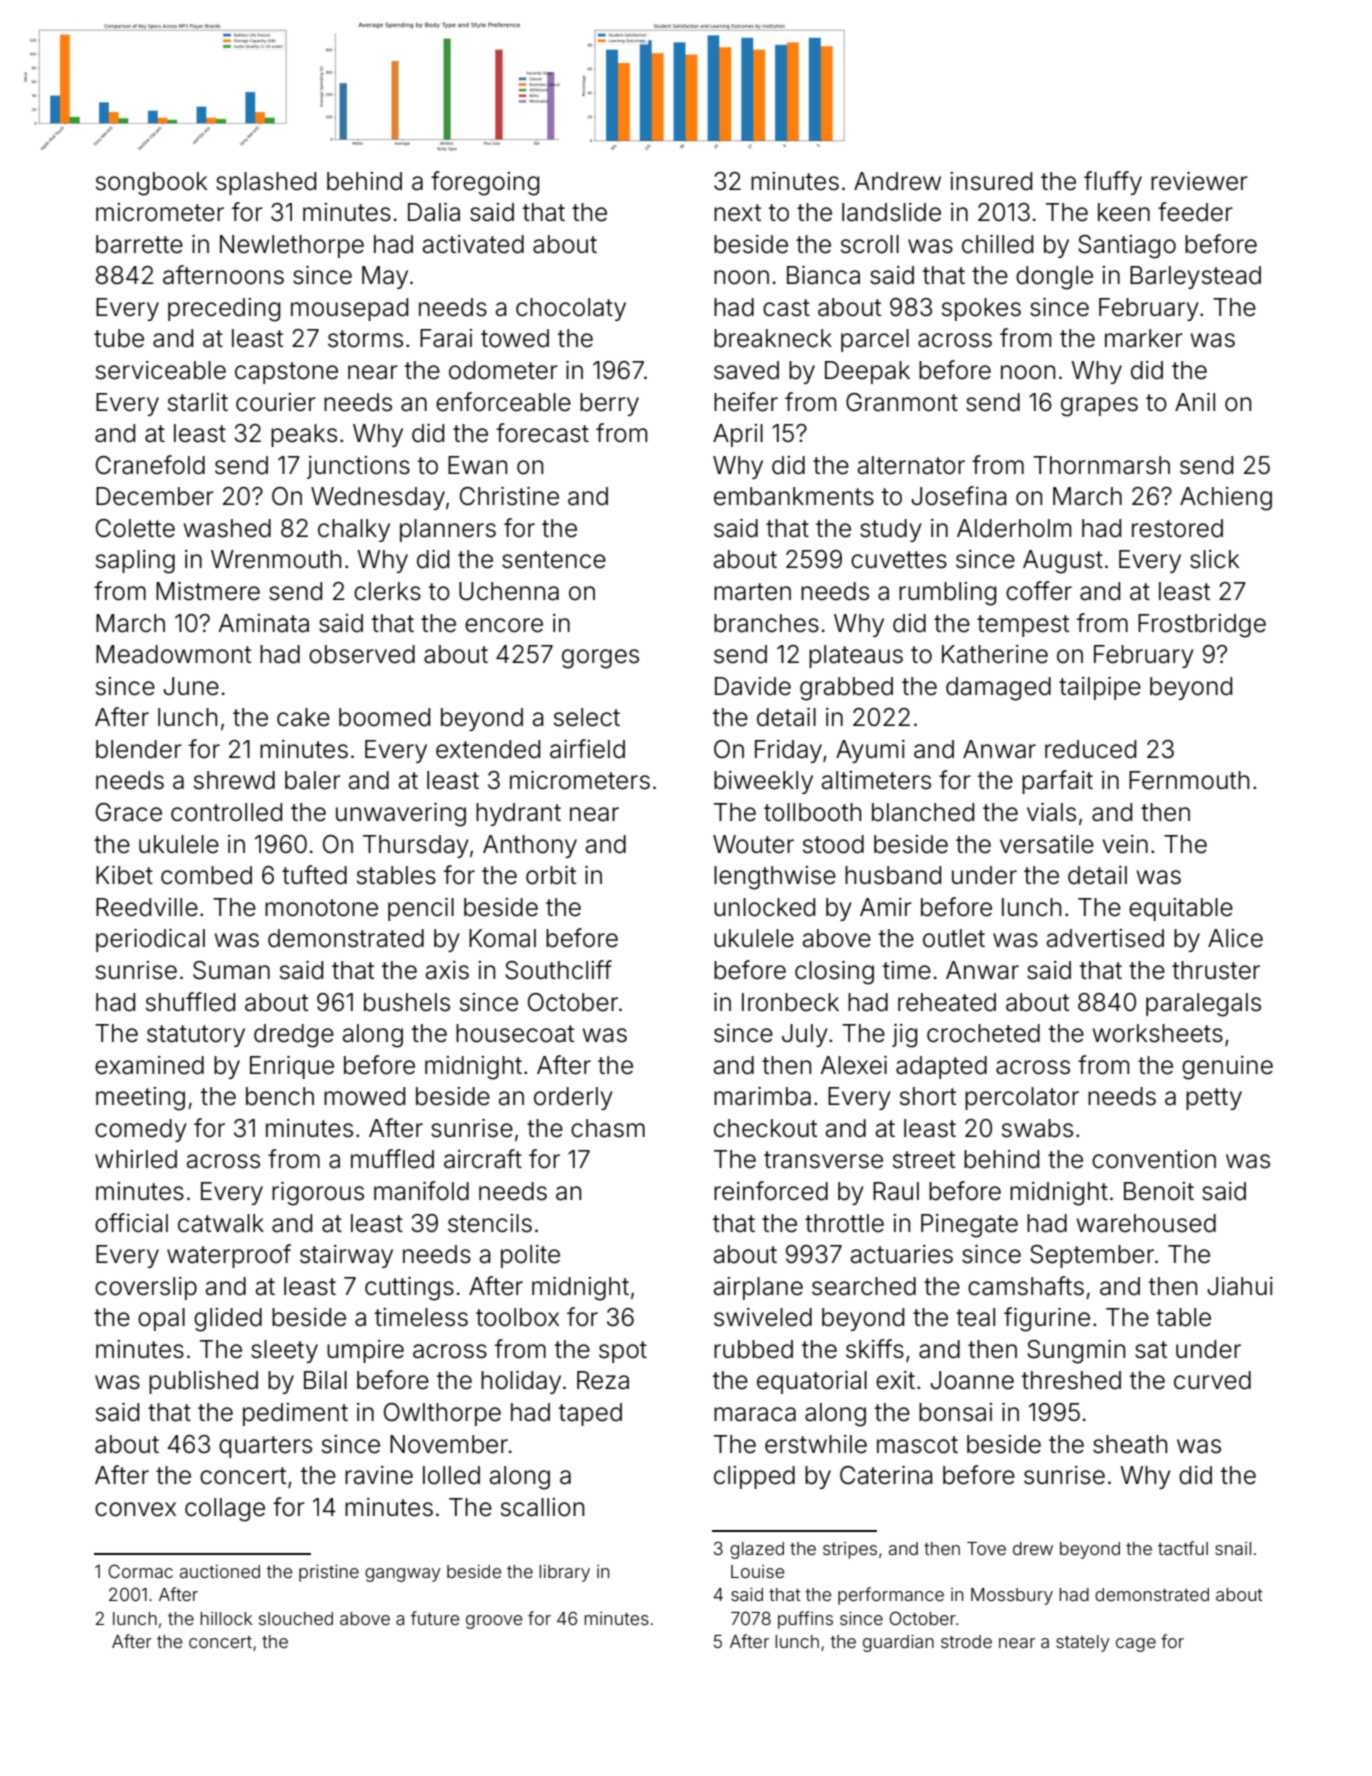 The image size is (1372, 1776). Describe the element at coordinates (997, 244) in the screenshot. I see `chilled` at that location.
